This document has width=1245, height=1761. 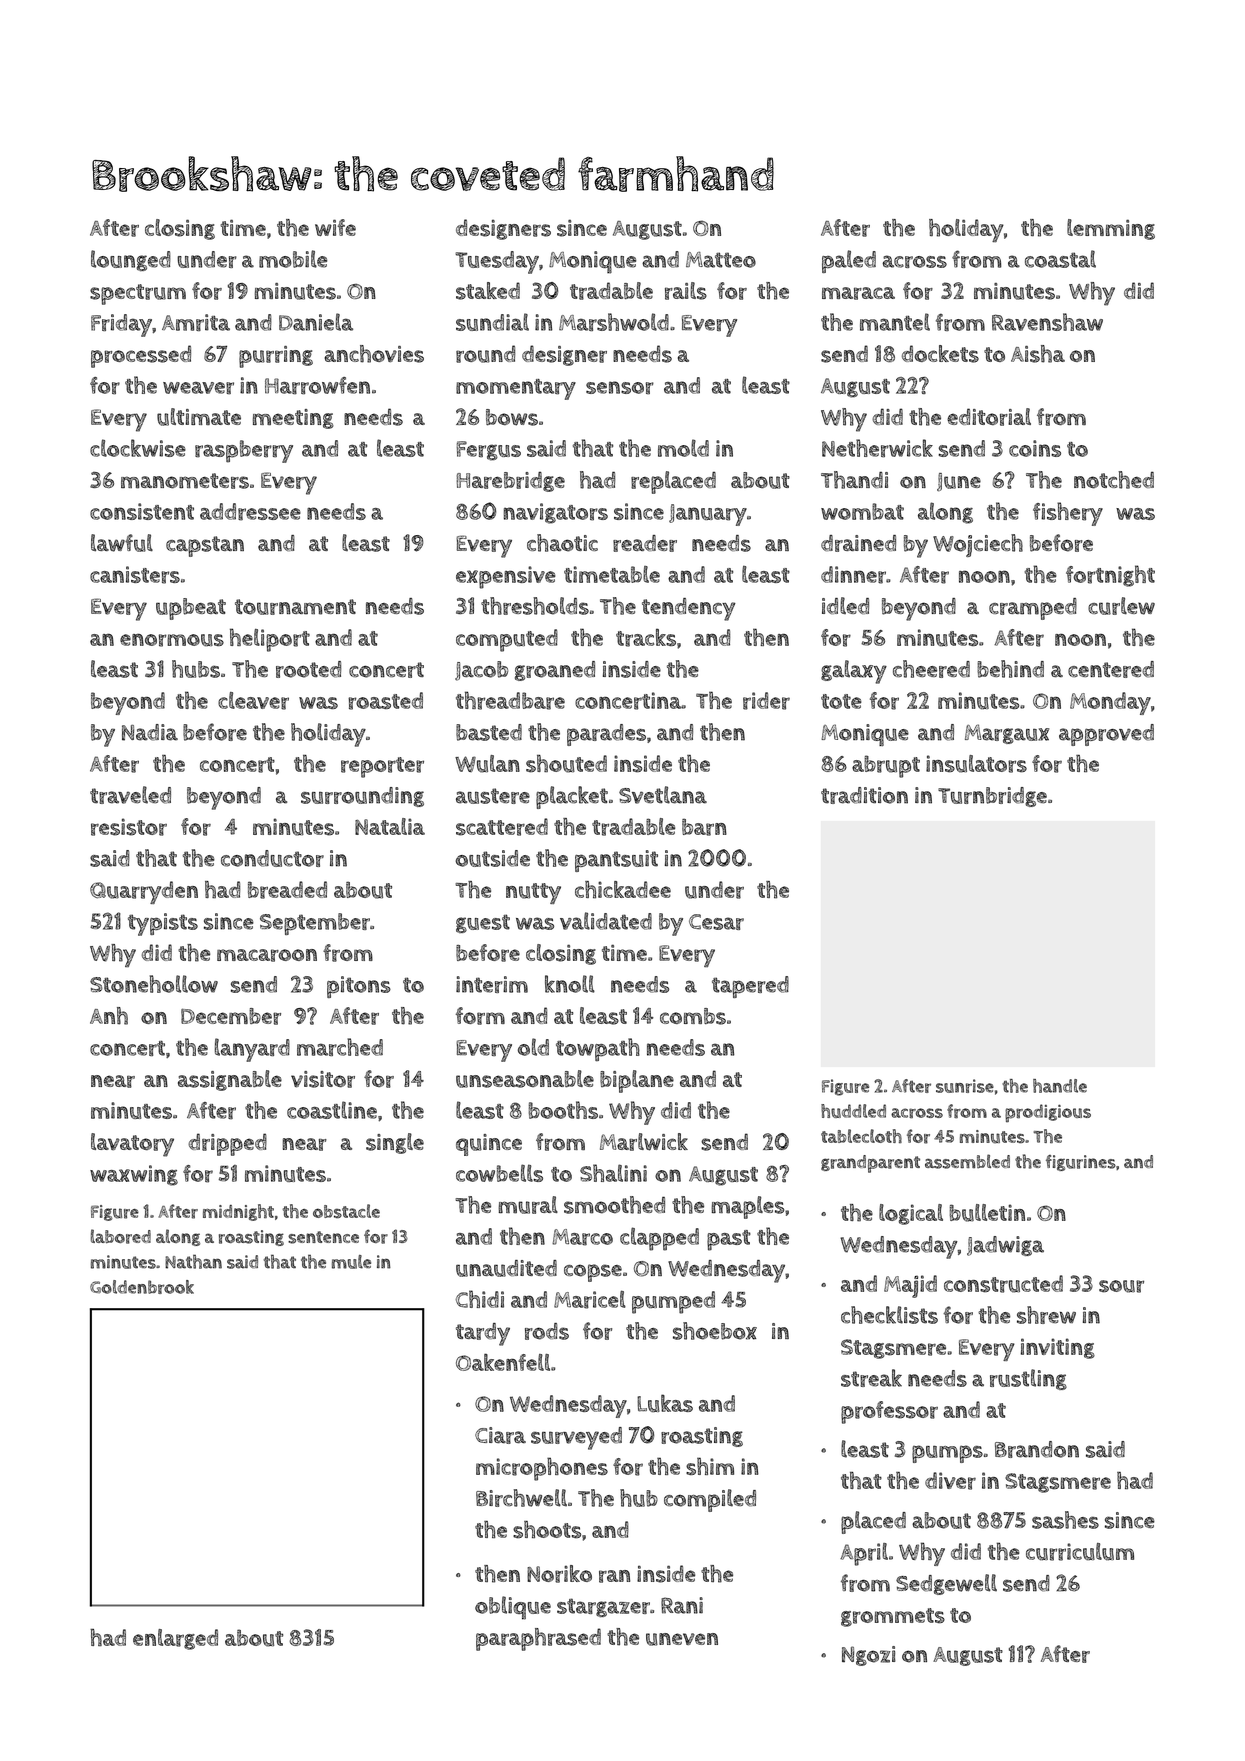 What do you see at coordinates (293, 419) in the document?
I see `meeting` at bounding box center [293, 419].
